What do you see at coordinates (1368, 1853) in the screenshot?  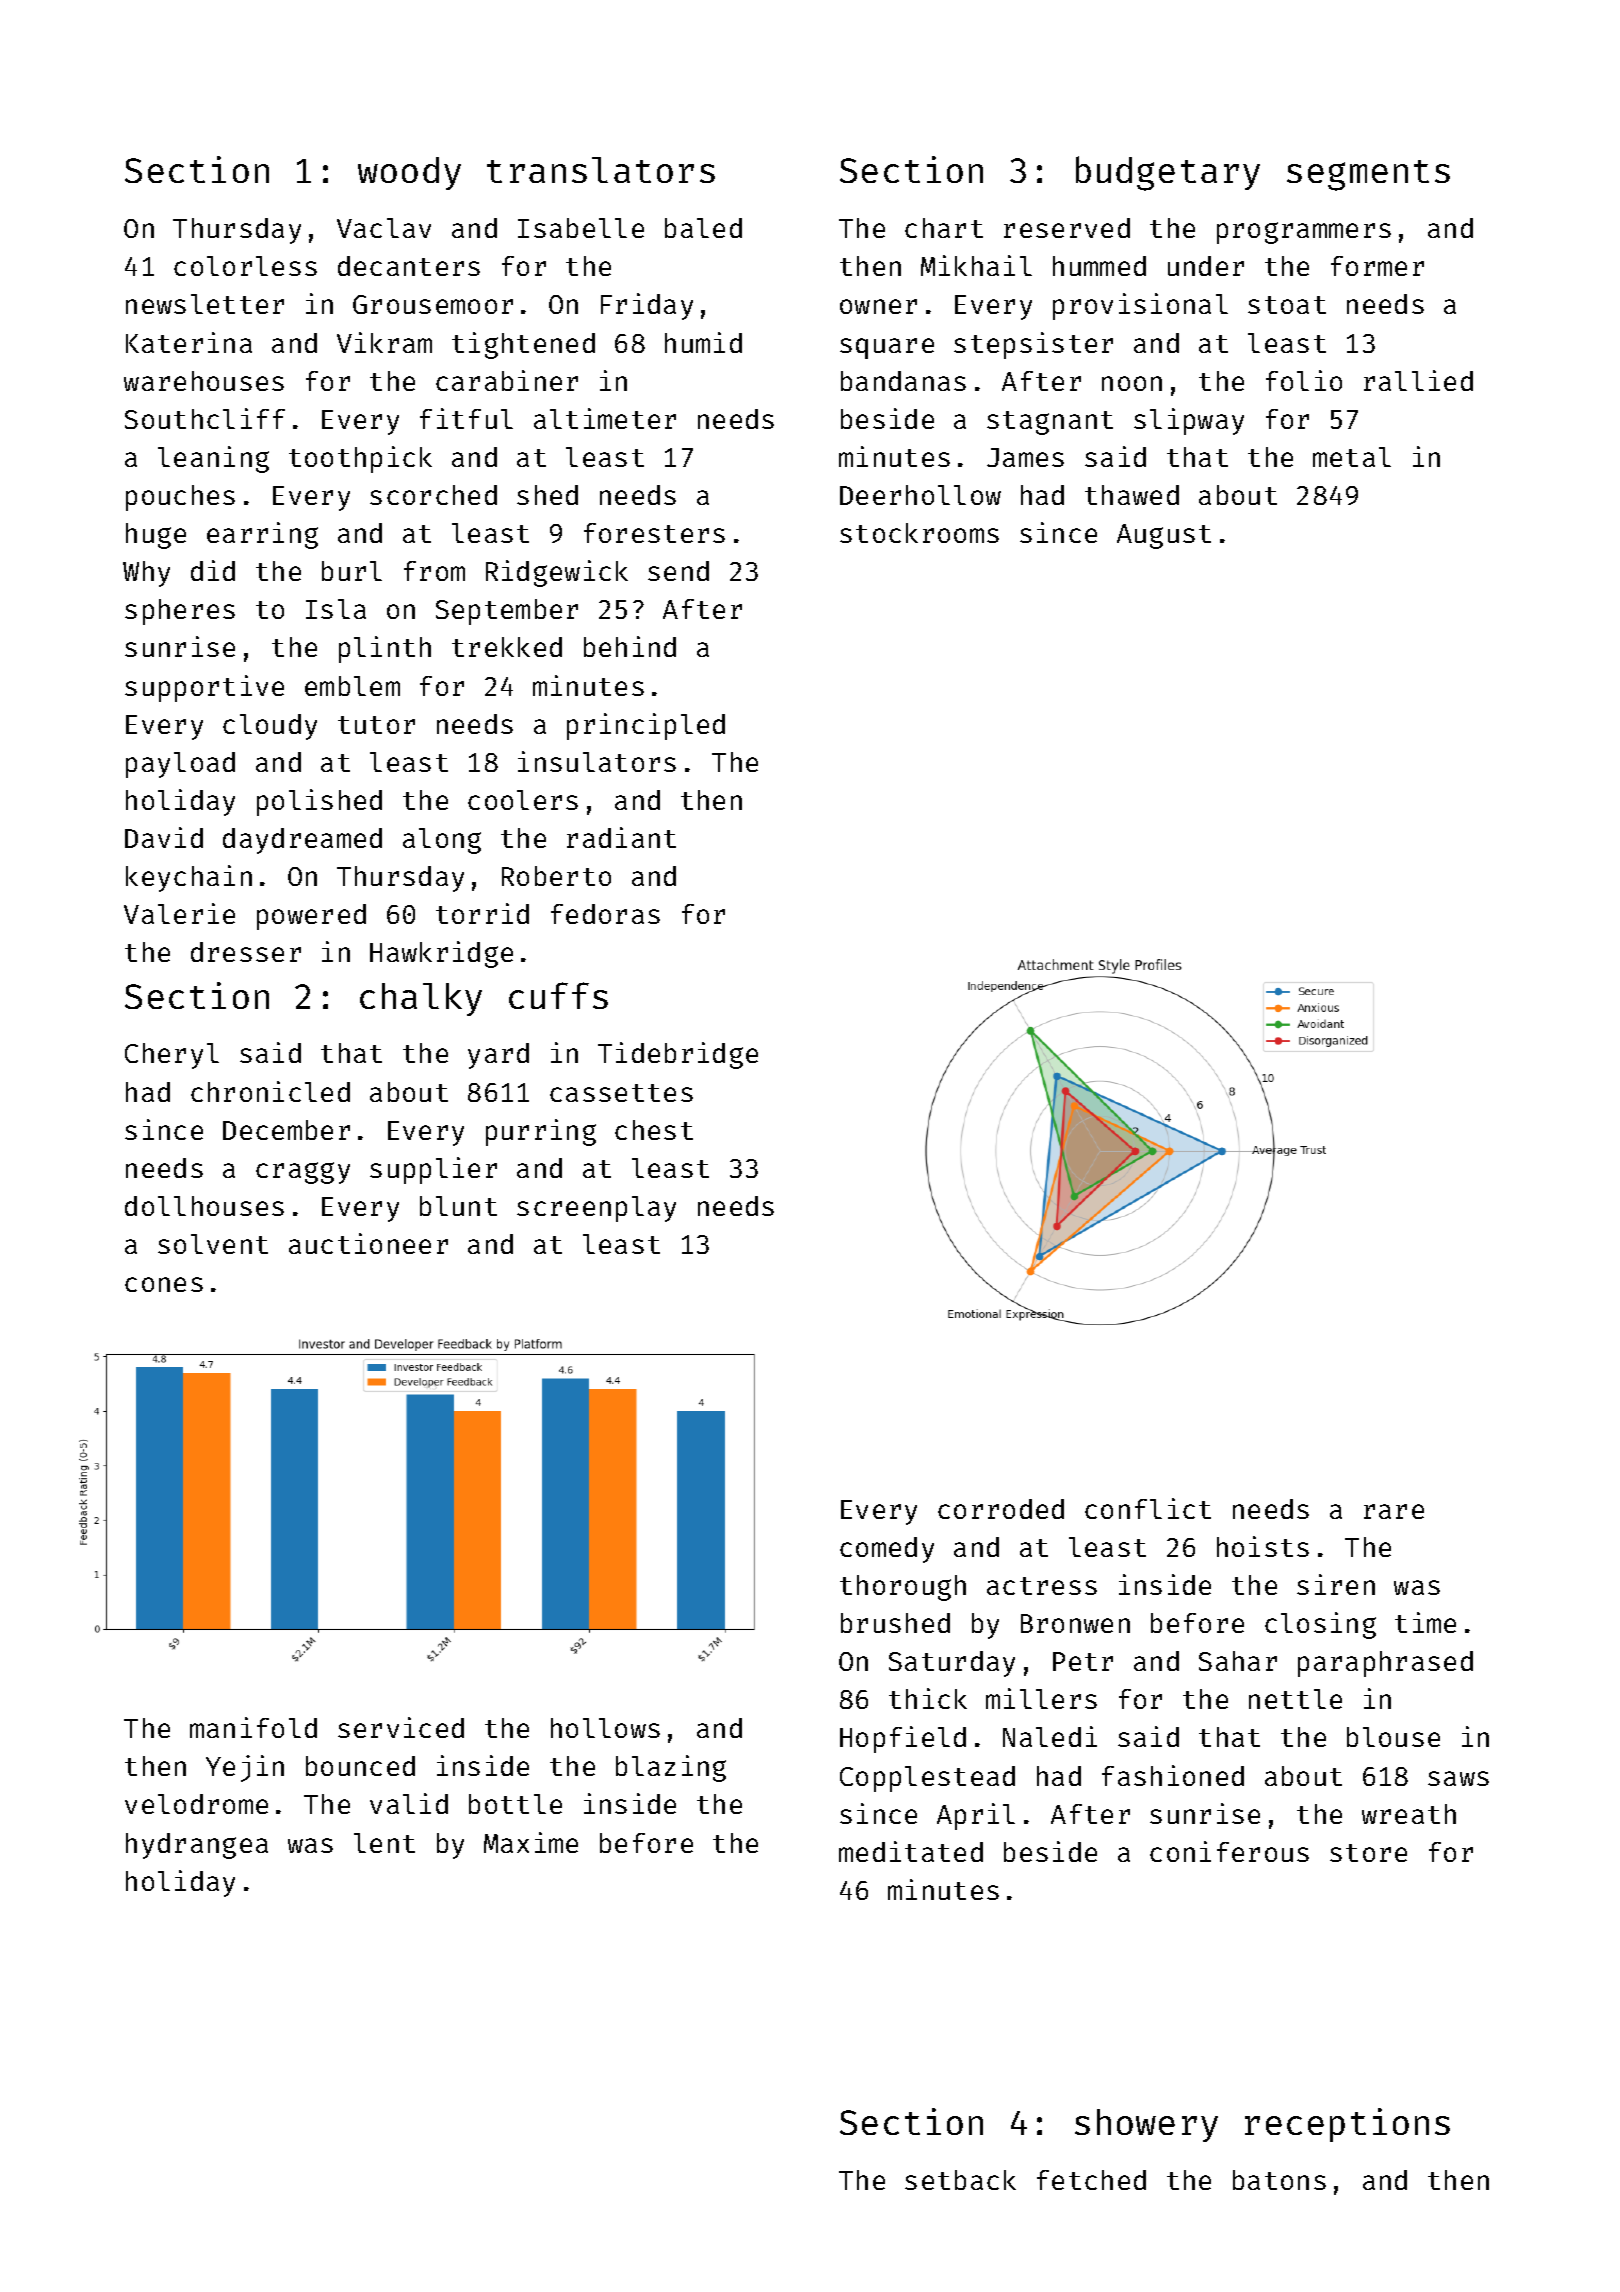 I see `store` at bounding box center [1368, 1853].
